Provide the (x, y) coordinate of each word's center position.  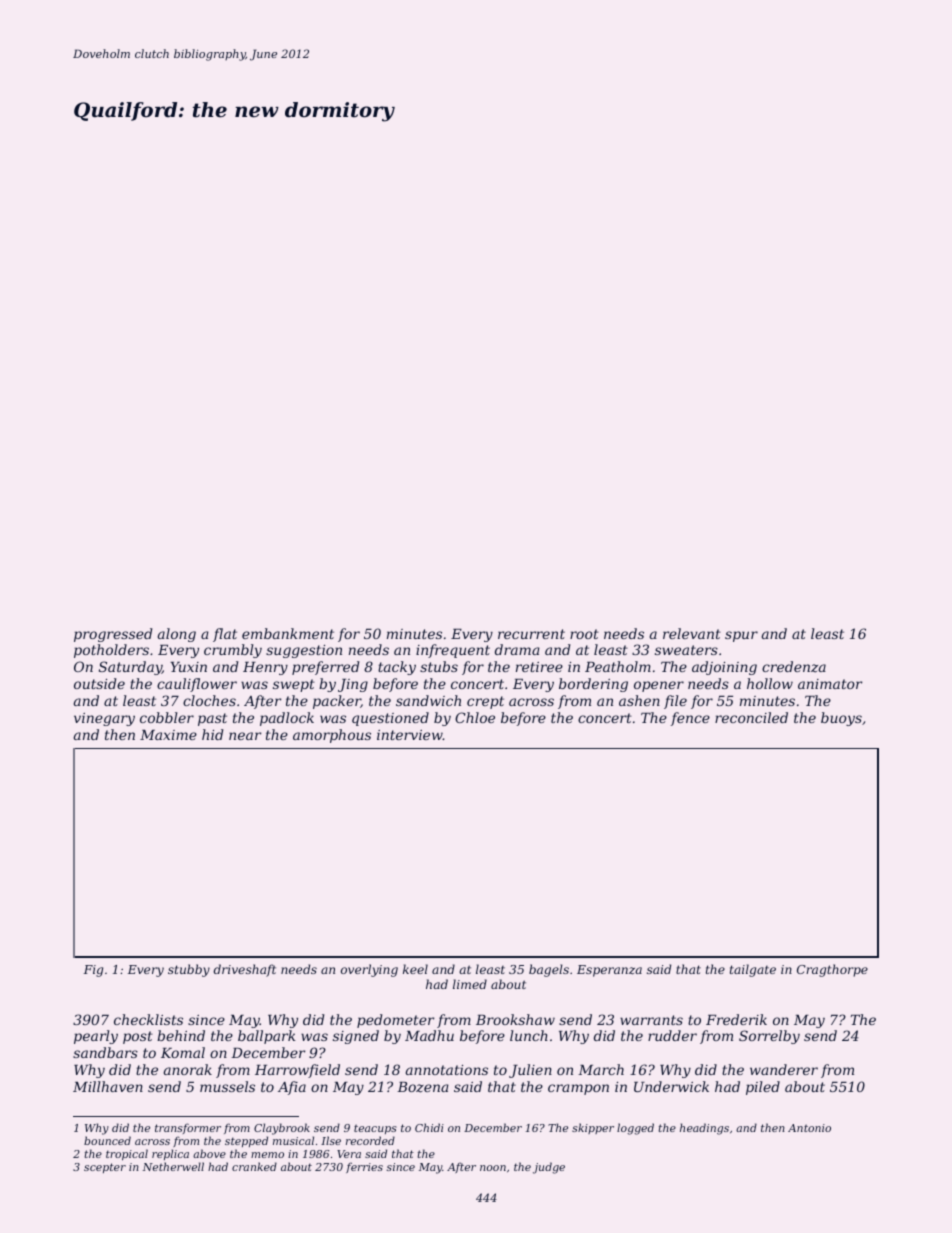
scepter (105, 1168)
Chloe (475, 717)
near (245, 736)
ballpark (267, 1037)
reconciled (751, 717)
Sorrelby (769, 1037)
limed (470, 984)
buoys (841, 719)
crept (485, 702)
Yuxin (188, 667)
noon (493, 1168)
